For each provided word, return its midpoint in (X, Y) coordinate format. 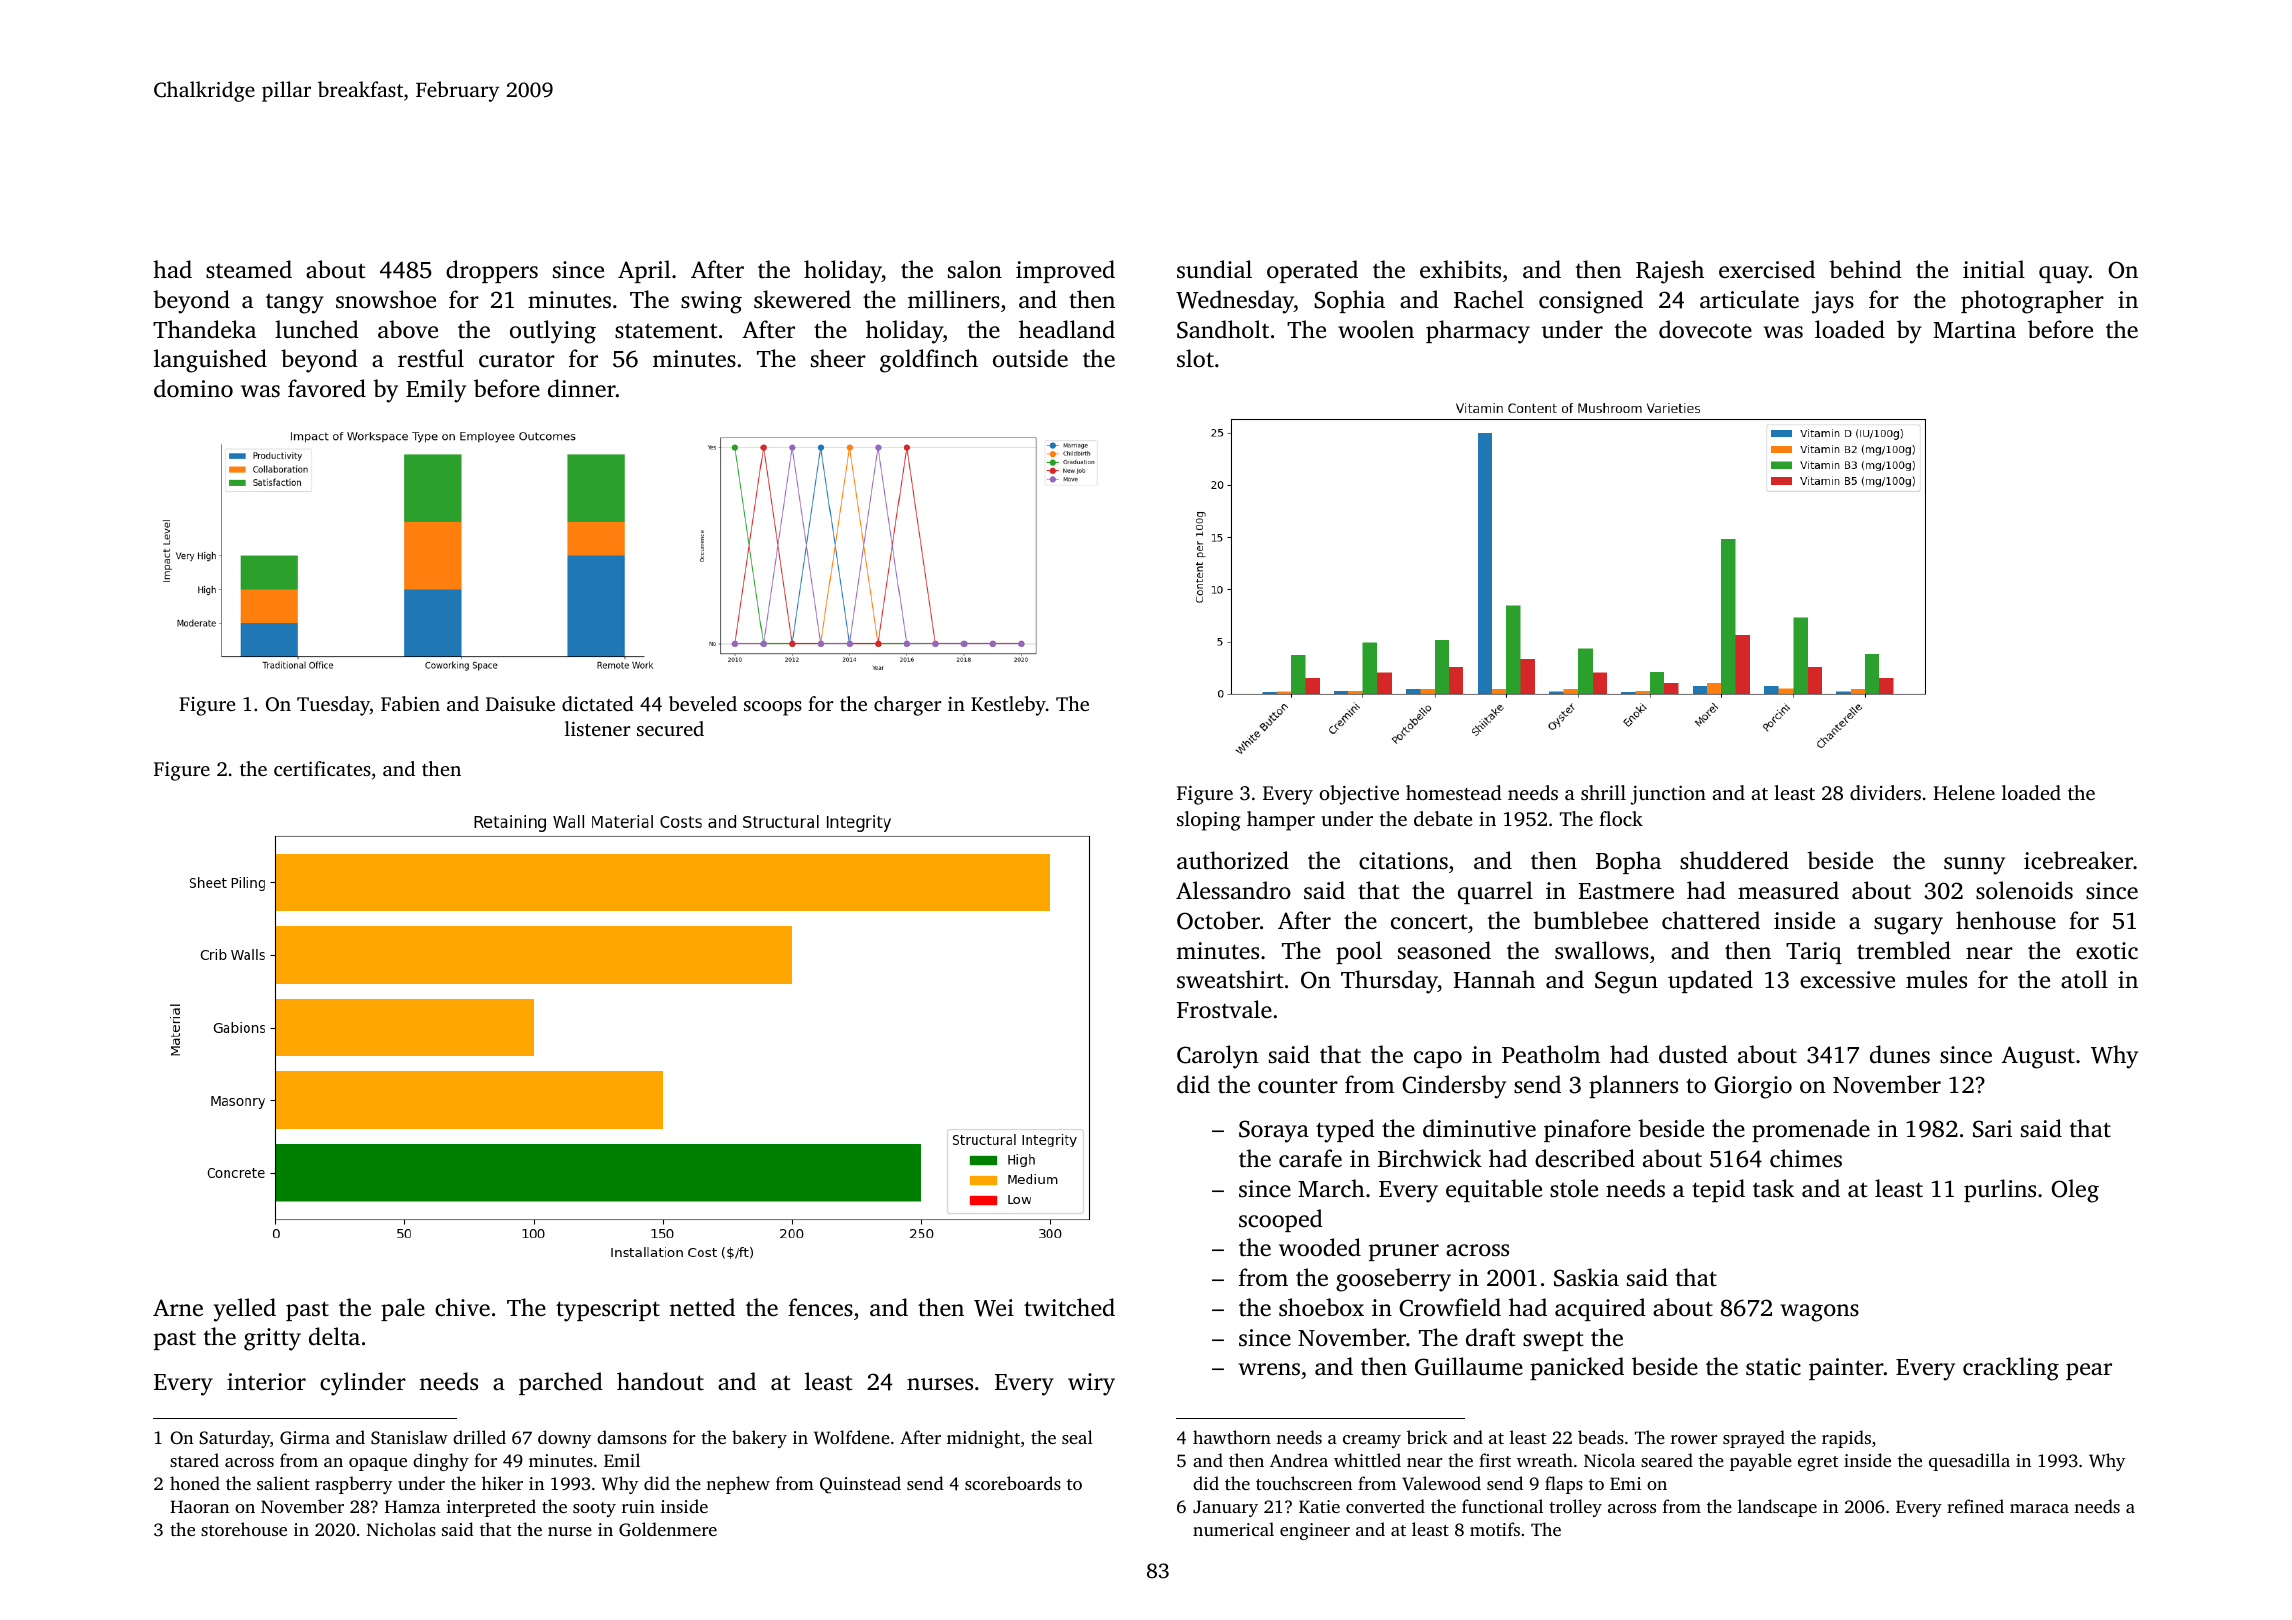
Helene (1964, 792)
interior (266, 1382)
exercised (1767, 269)
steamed (249, 269)
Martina (1974, 330)
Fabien (410, 703)
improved (1065, 271)
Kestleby (1008, 706)
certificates (322, 768)
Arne (178, 1308)
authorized (1233, 860)
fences (820, 1307)
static (1773, 1367)
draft (1491, 1337)
